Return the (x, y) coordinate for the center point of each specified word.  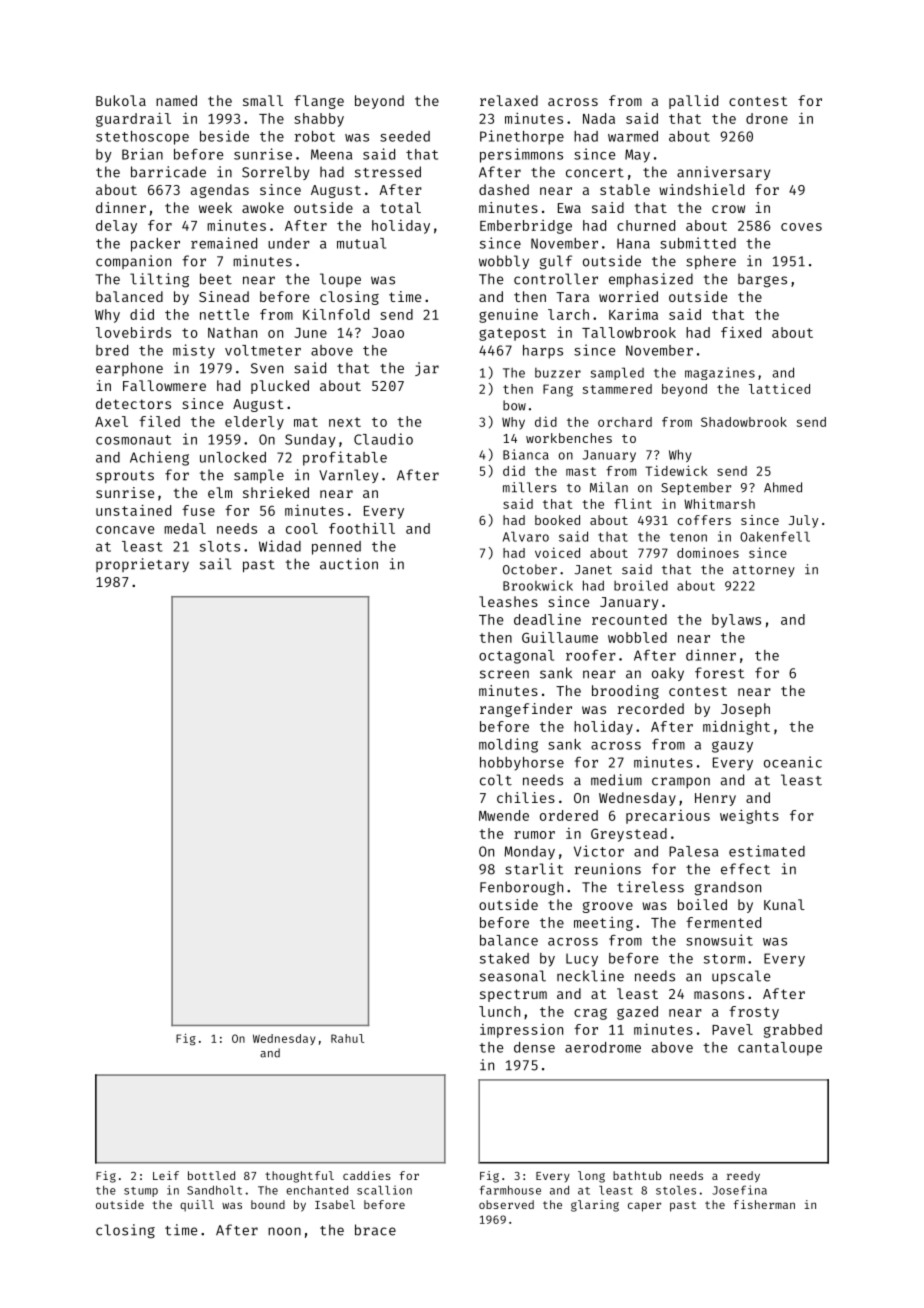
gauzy (732, 747)
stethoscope (142, 138)
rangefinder (526, 710)
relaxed (509, 100)
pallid (693, 102)
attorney (764, 571)
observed (506, 1204)
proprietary (142, 565)
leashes (508, 601)
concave (125, 530)
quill (197, 1206)
